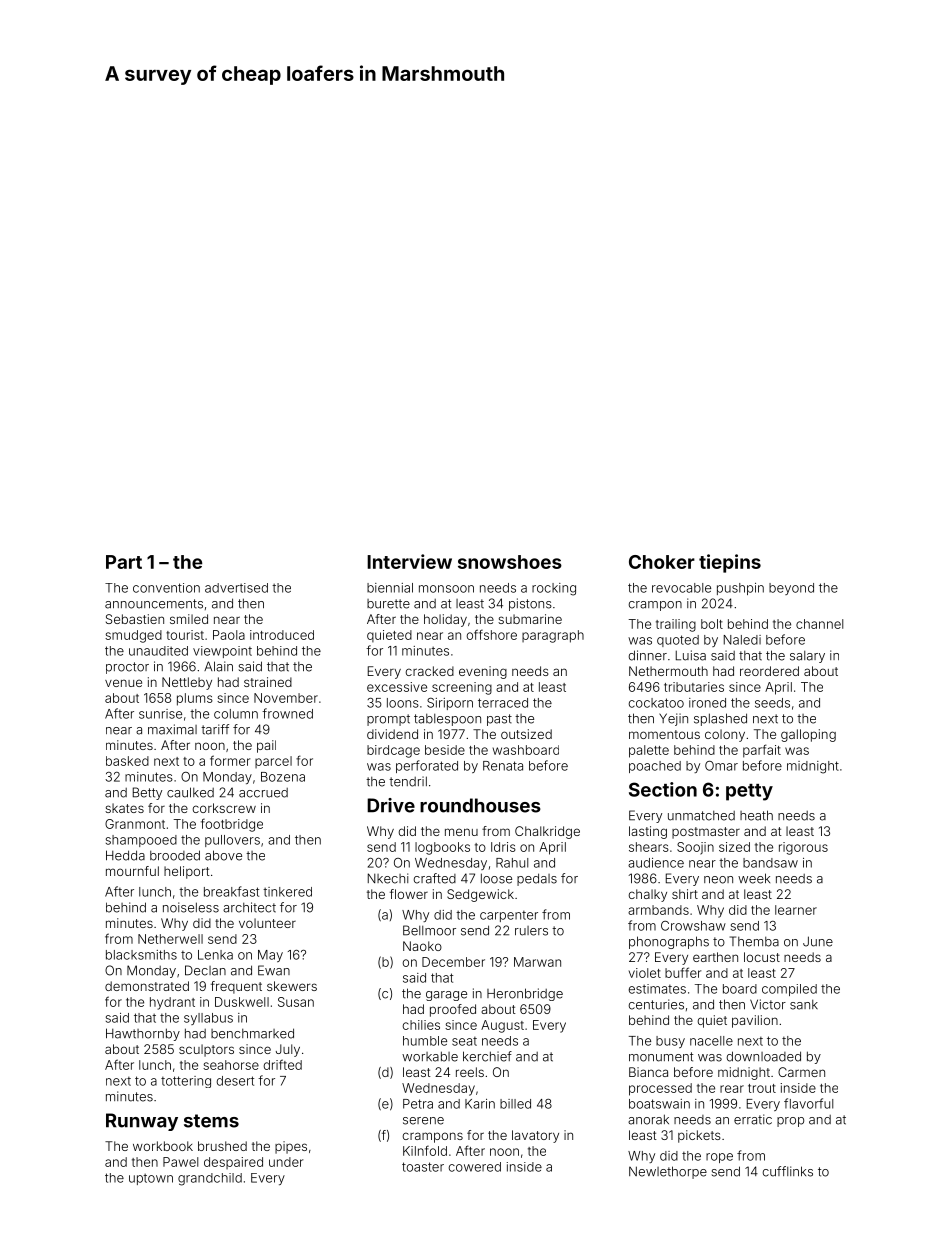 The height and width of the image is (1233, 952). What do you see at coordinates (170, 939) in the image?
I see `Netherwell` at bounding box center [170, 939].
